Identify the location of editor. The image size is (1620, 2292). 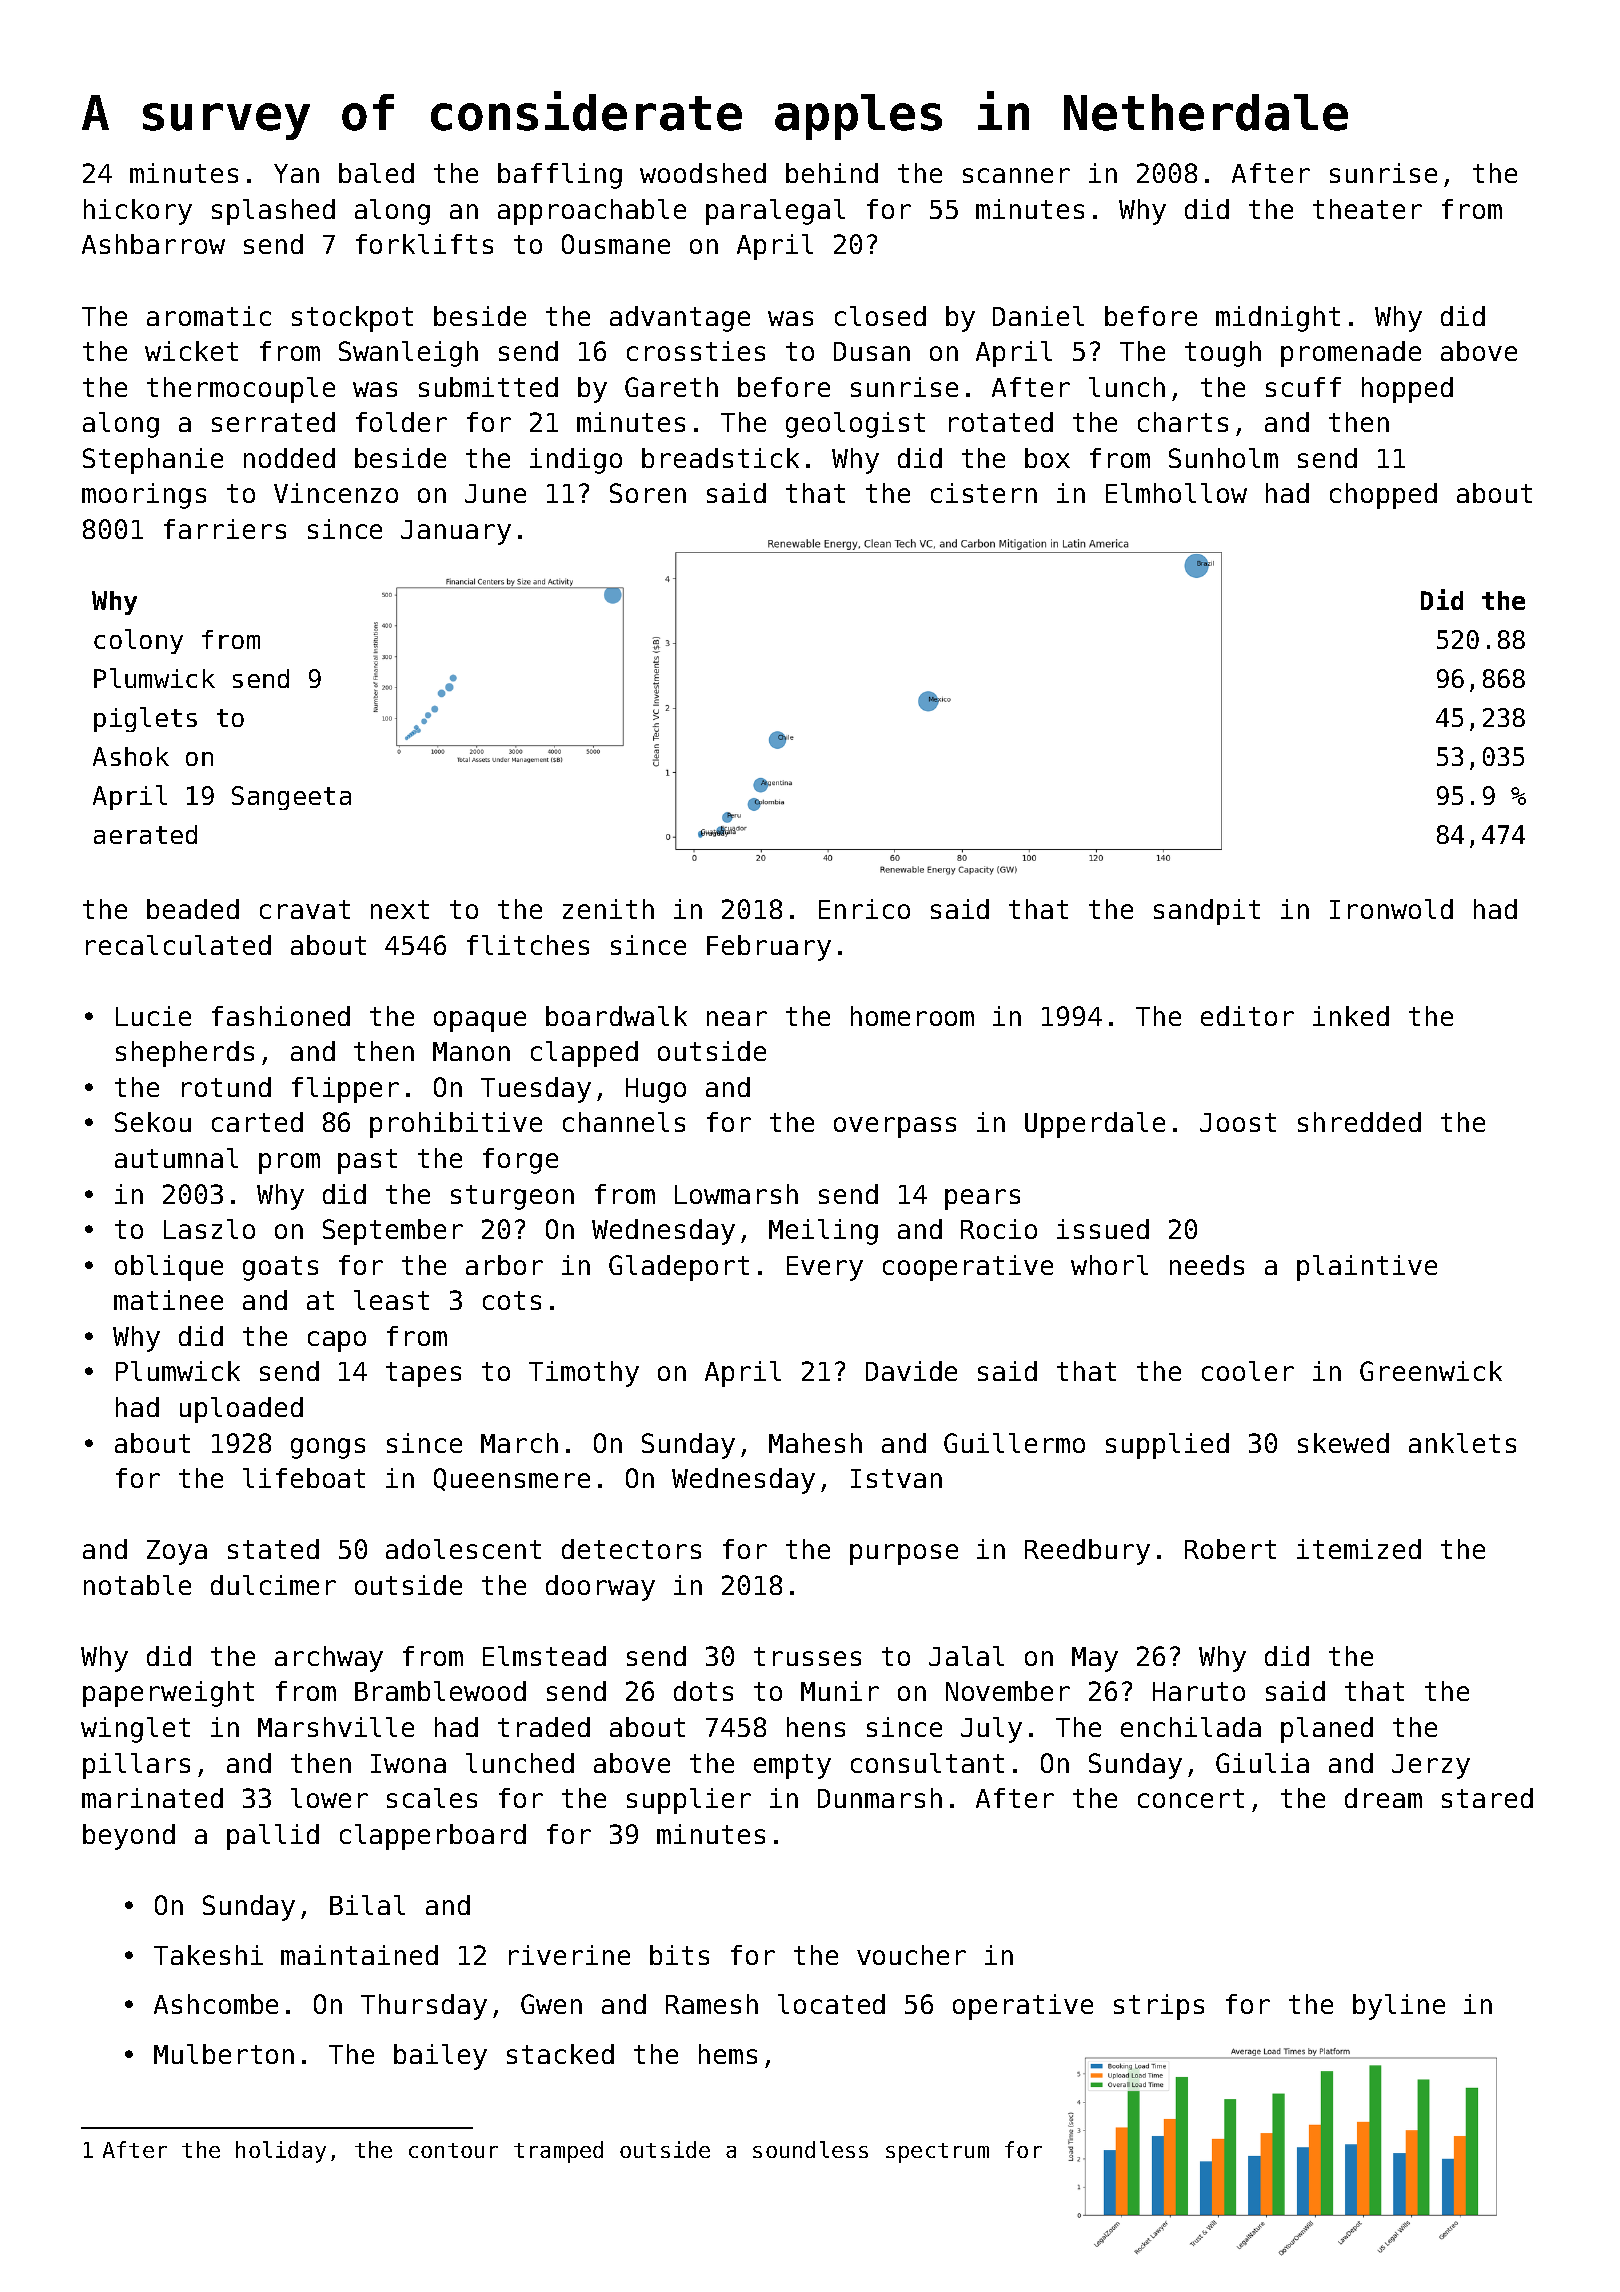
(1247, 1016).
